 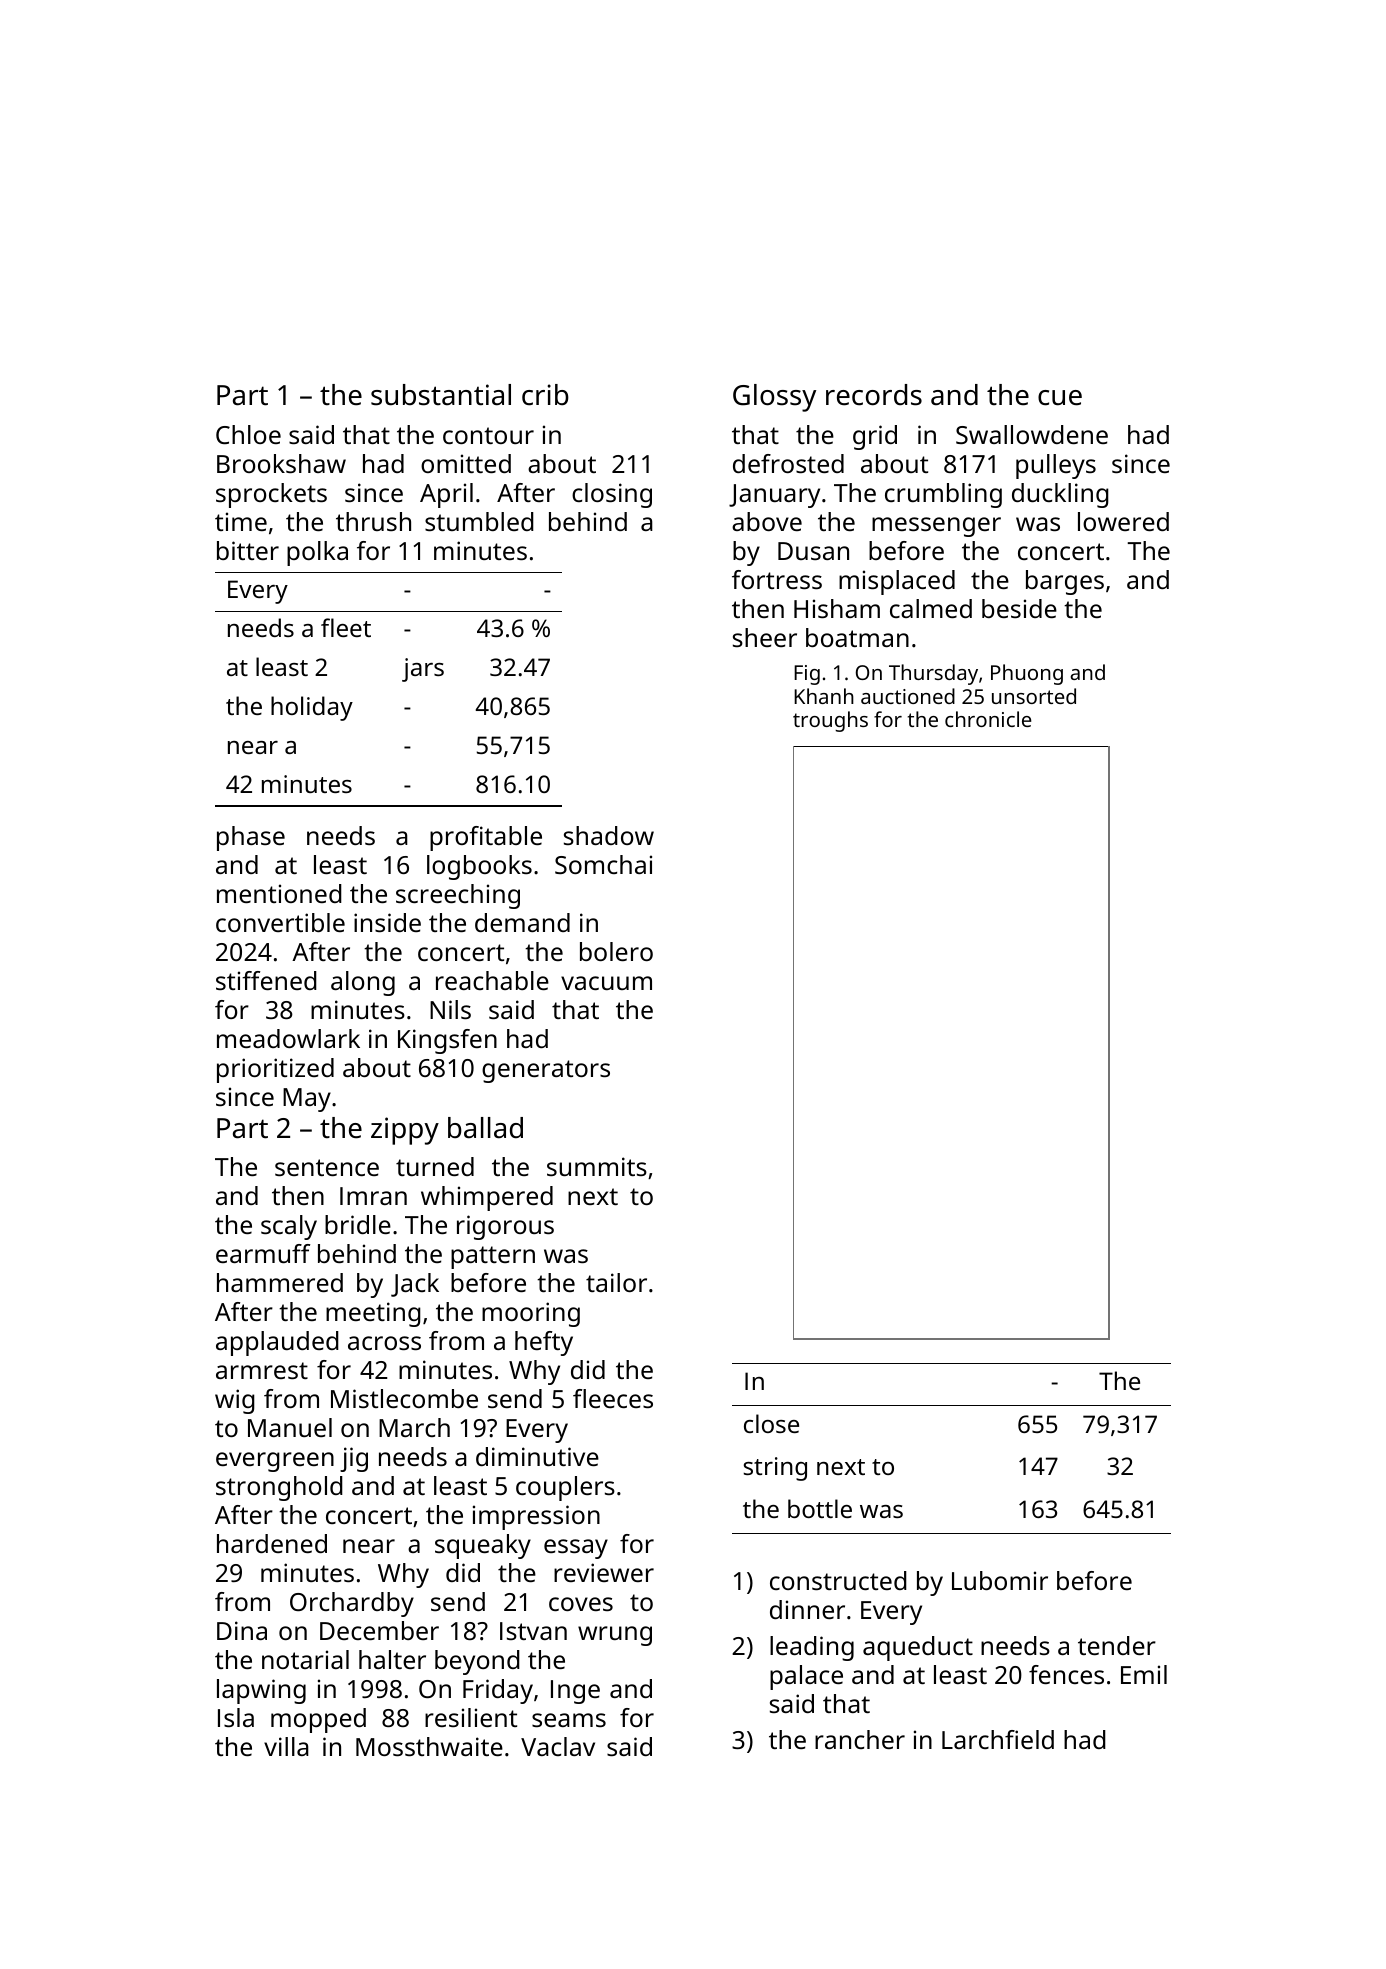 What do you see at coordinates (597, 1166) in the image?
I see `summits` at bounding box center [597, 1166].
